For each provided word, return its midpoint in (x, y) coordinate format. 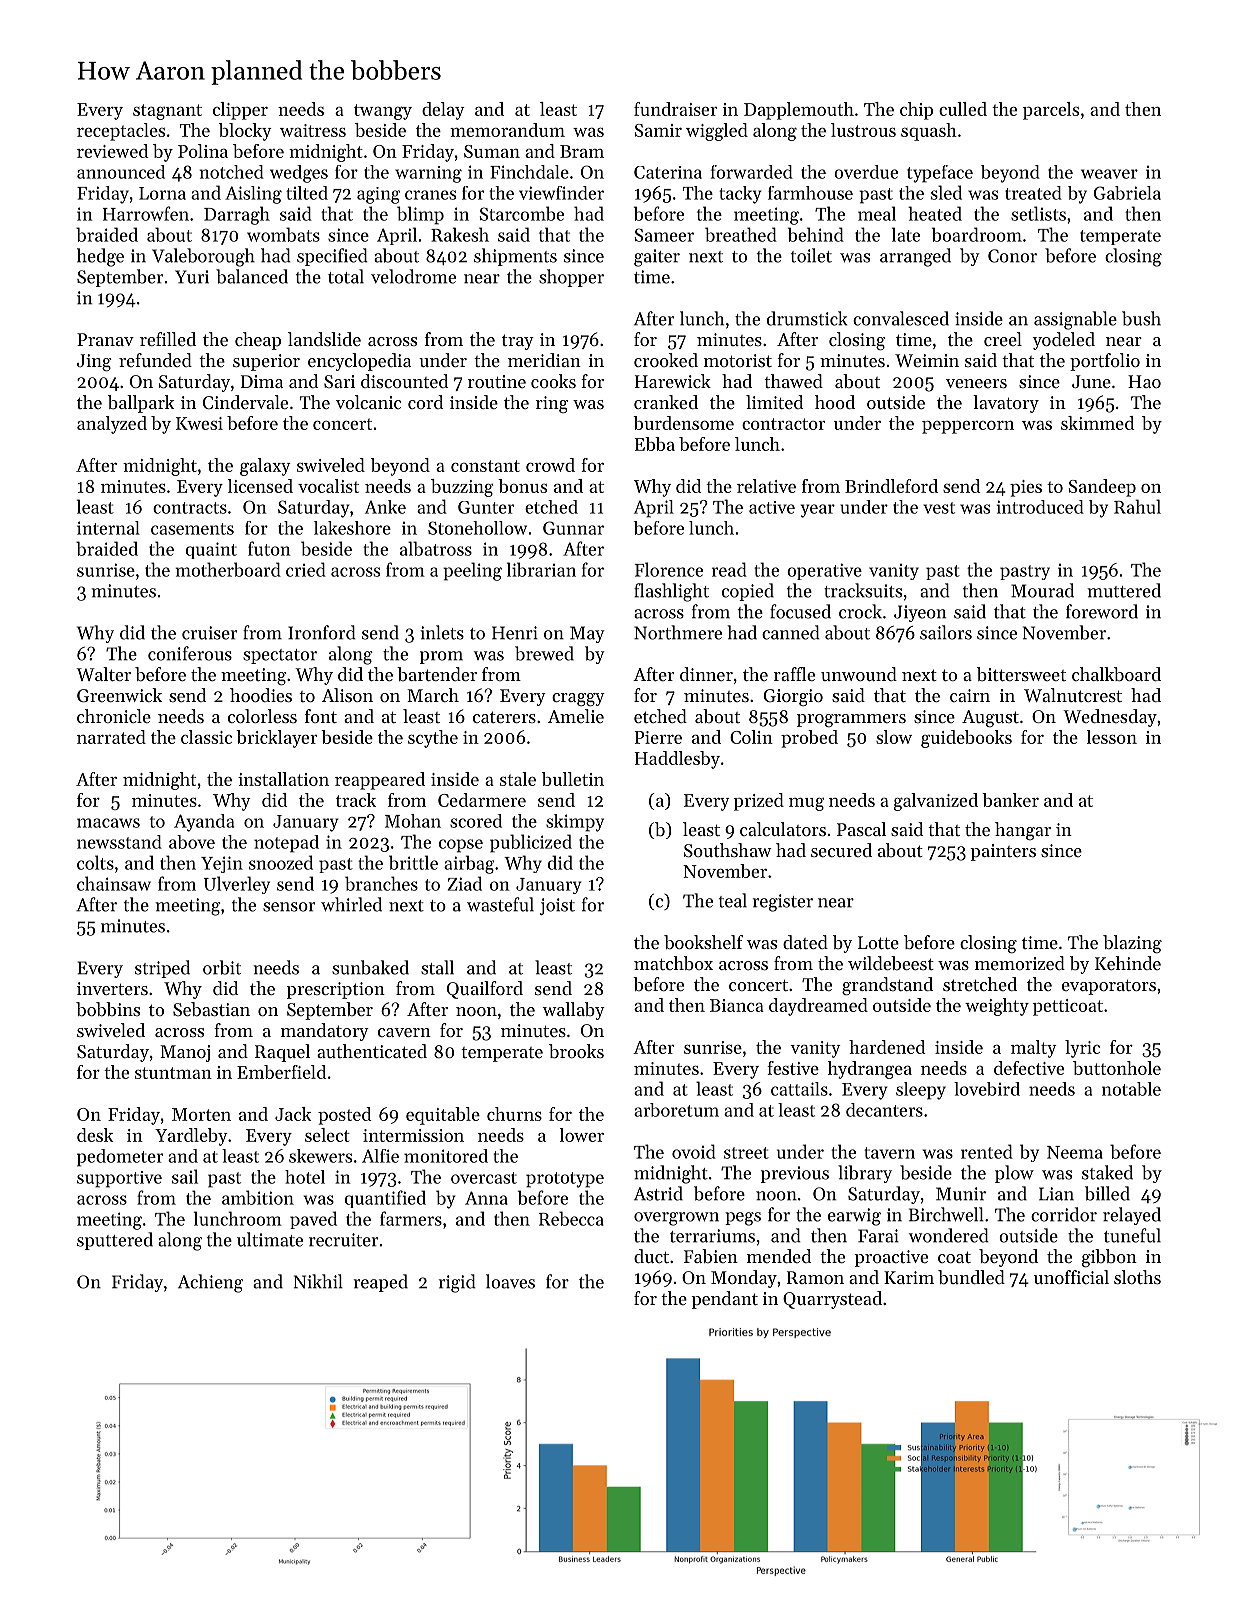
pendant (724, 1300)
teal (733, 900)
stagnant (167, 112)
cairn (970, 695)
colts (95, 862)
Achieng (210, 1283)
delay (443, 111)
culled (963, 109)
